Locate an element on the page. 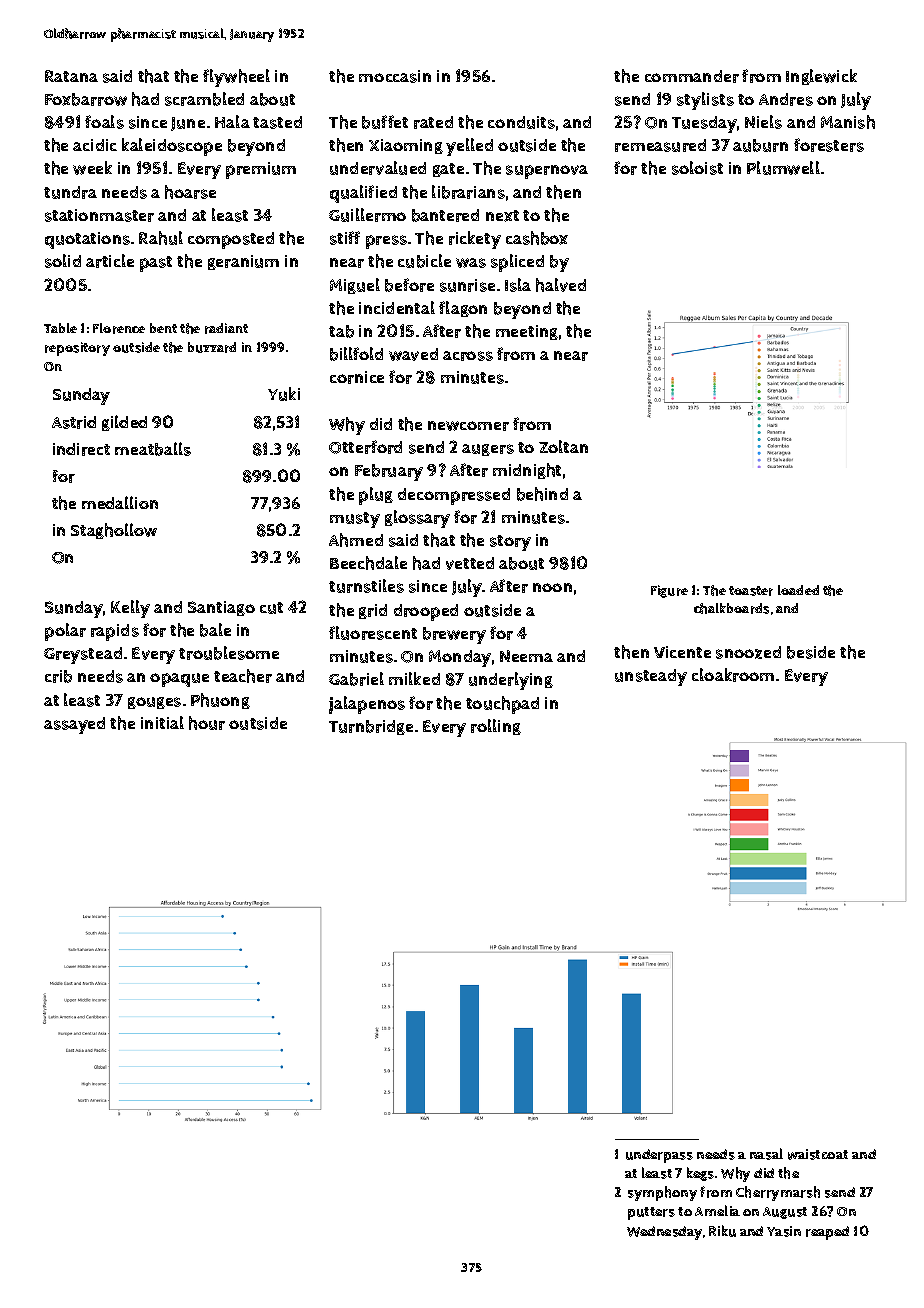 The height and width of the page is (1308, 924). Staghollow is located at coordinates (114, 531).
